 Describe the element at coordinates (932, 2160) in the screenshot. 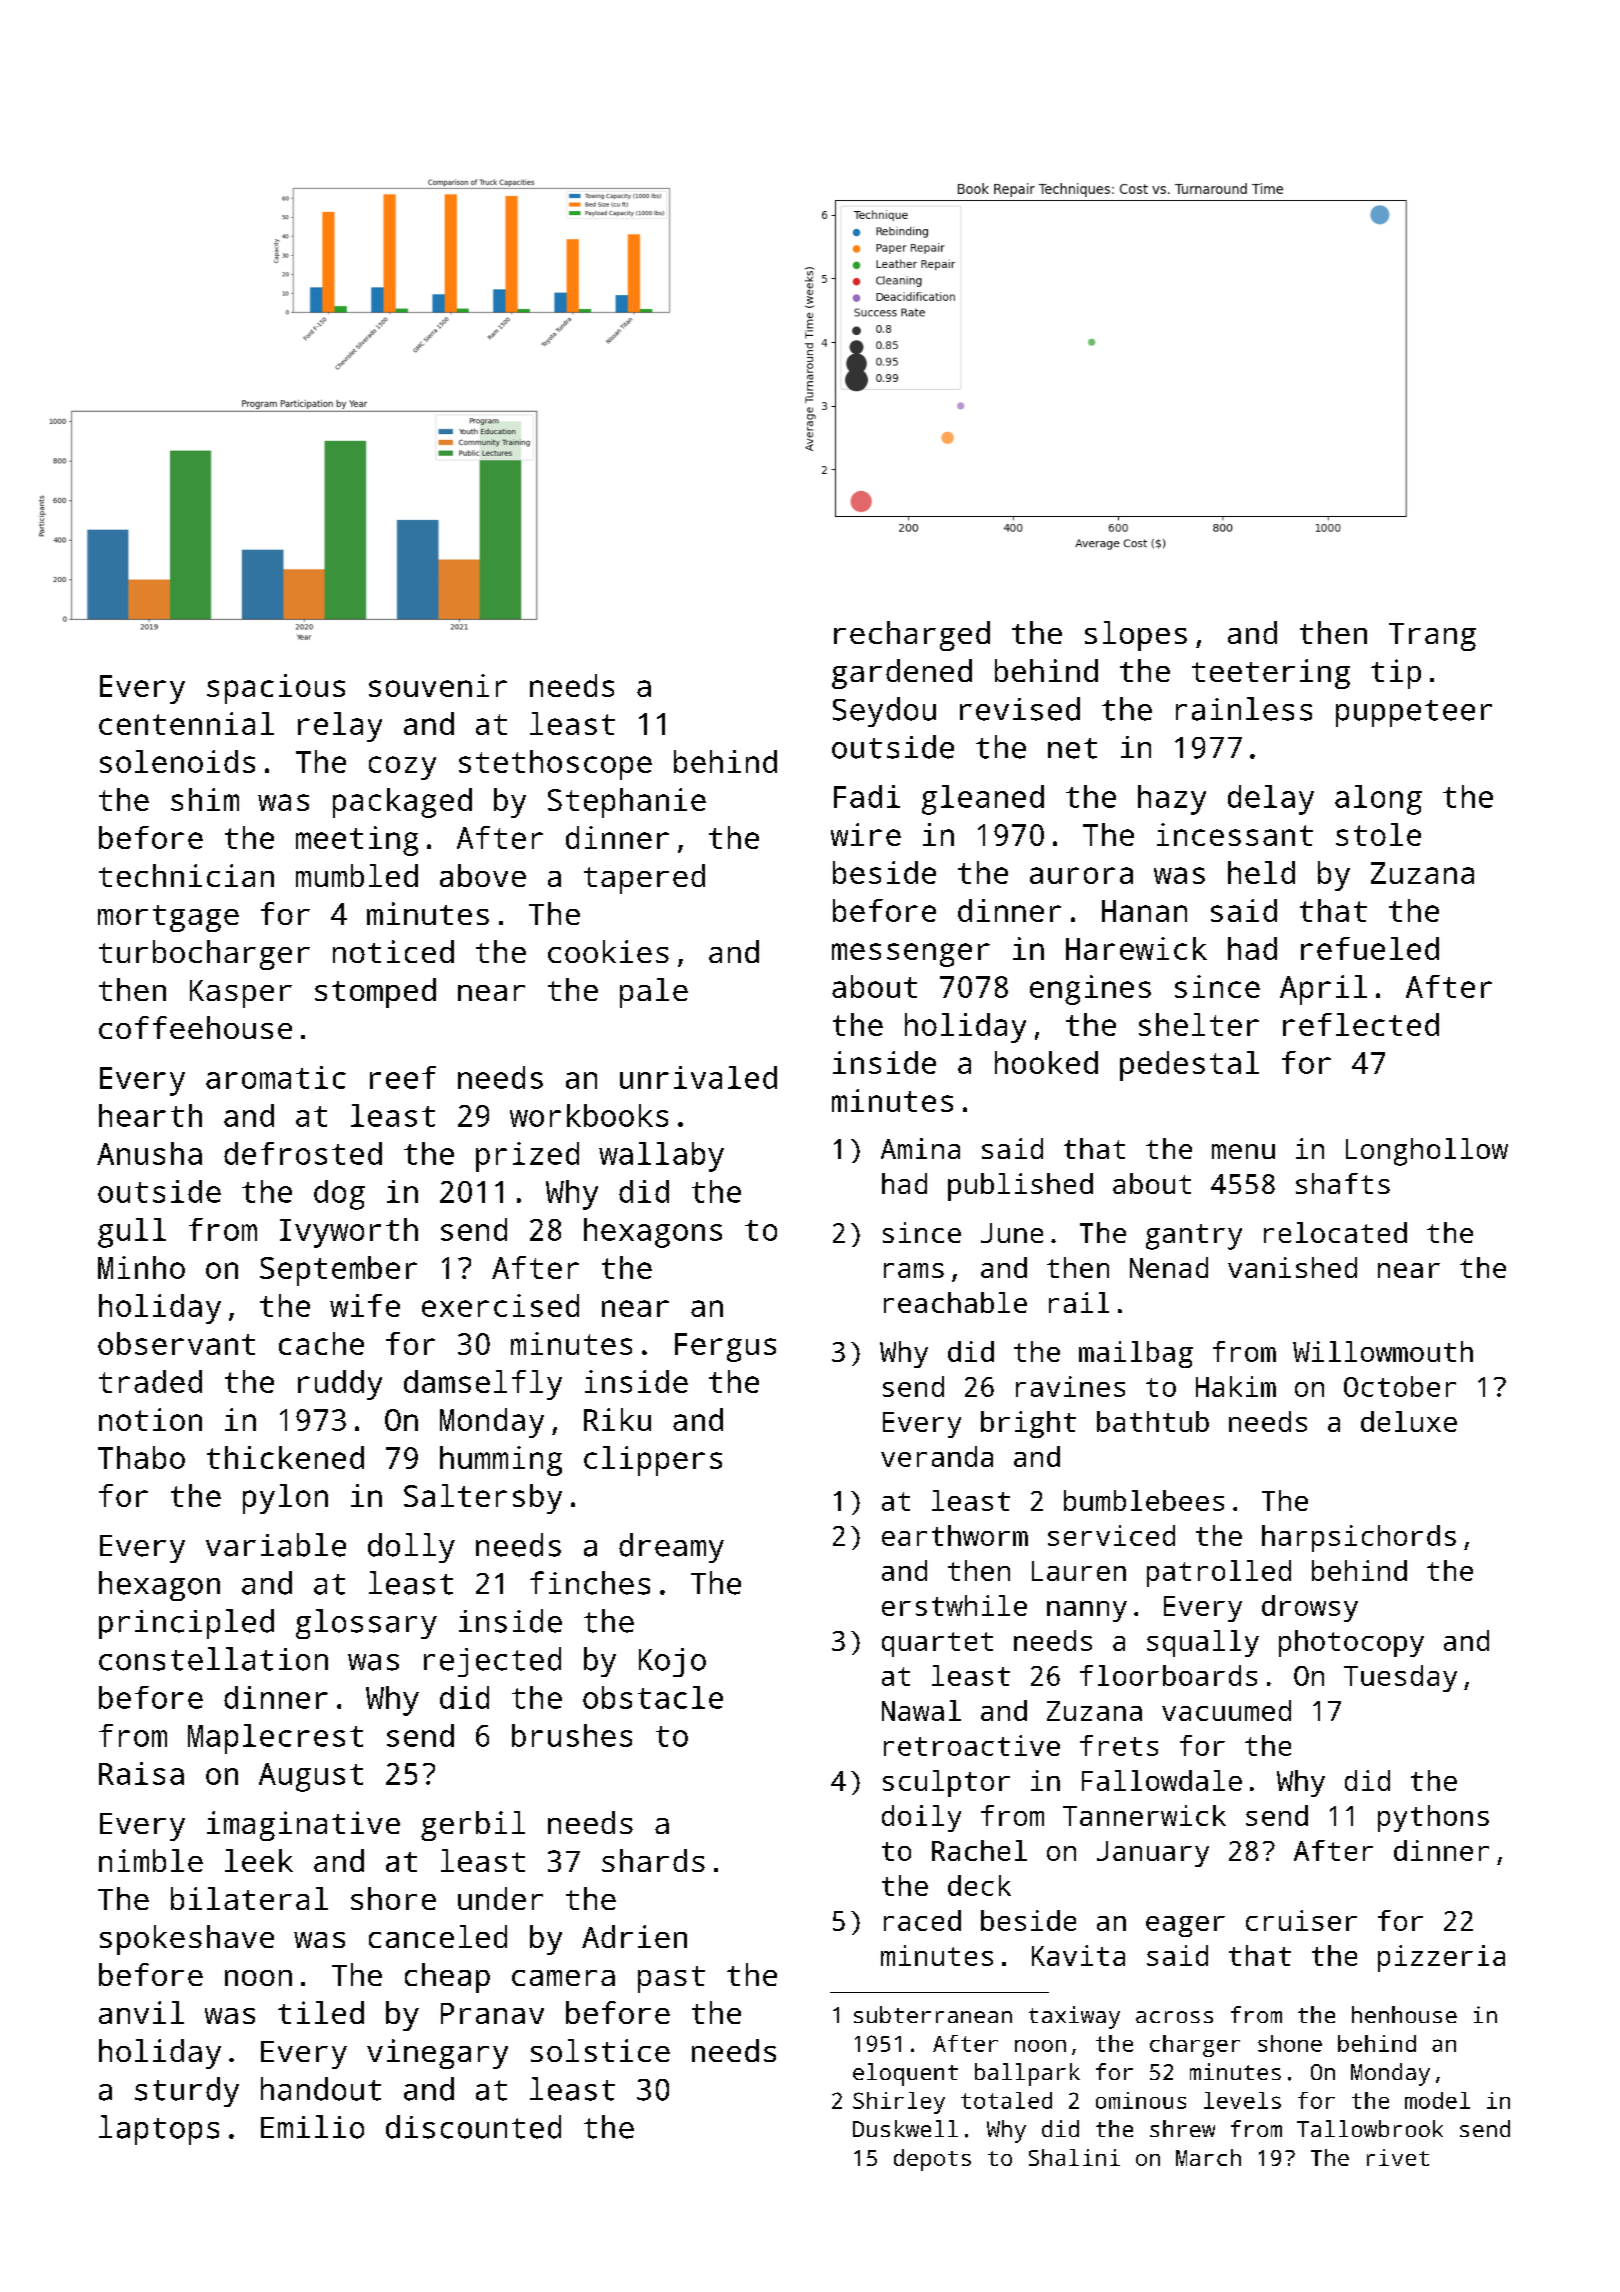

I see `depots` at that location.
